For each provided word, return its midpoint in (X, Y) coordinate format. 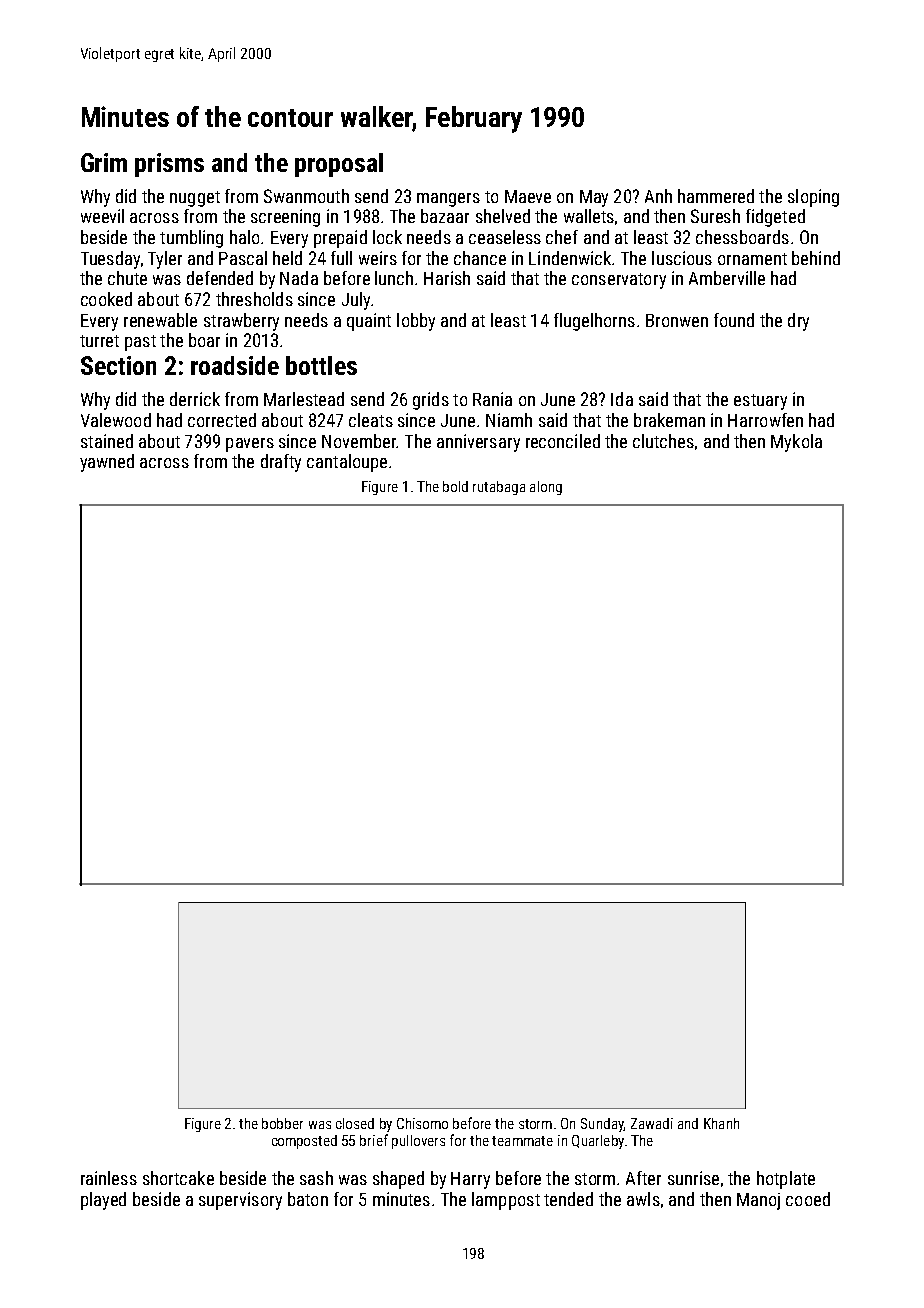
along (546, 488)
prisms (169, 165)
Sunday (602, 1125)
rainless (109, 1178)
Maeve (528, 196)
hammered (716, 196)
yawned (107, 463)
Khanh (721, 1123)
